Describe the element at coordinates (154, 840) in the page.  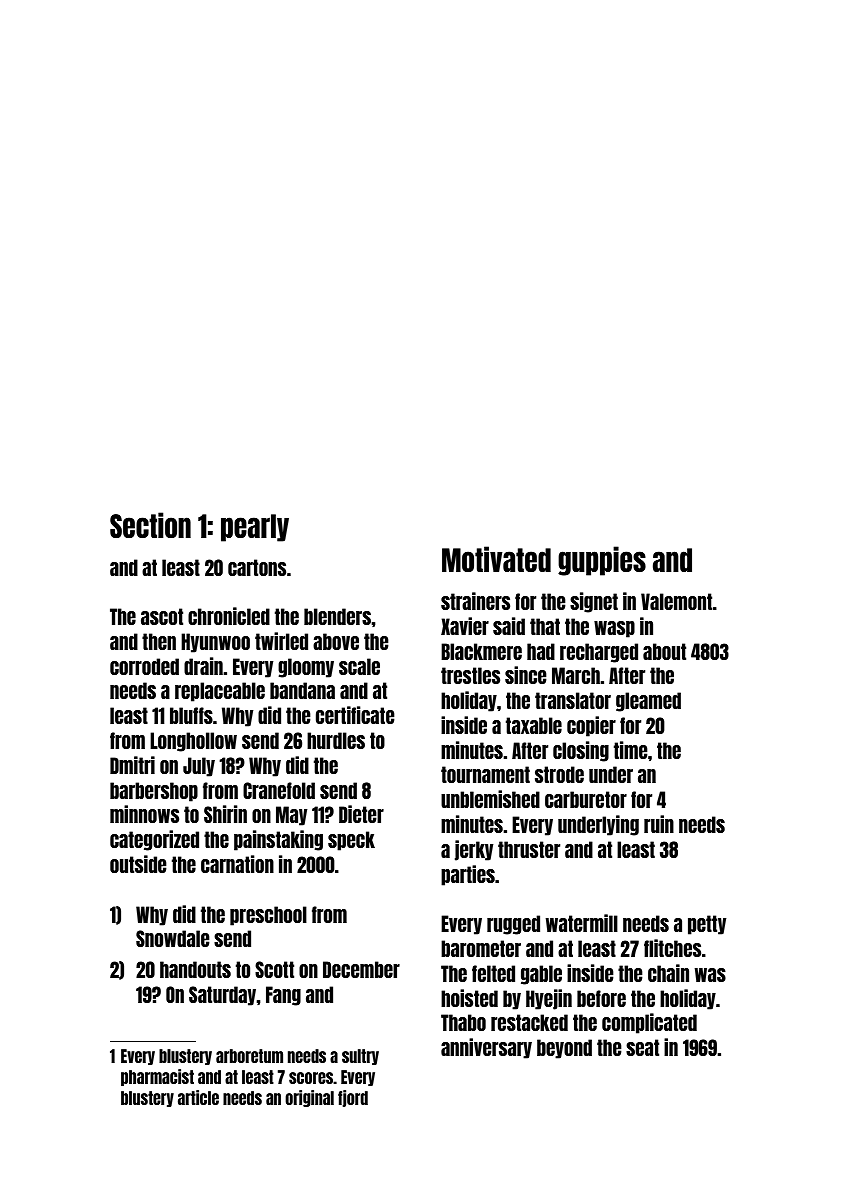
I see `categorized` at that location.
